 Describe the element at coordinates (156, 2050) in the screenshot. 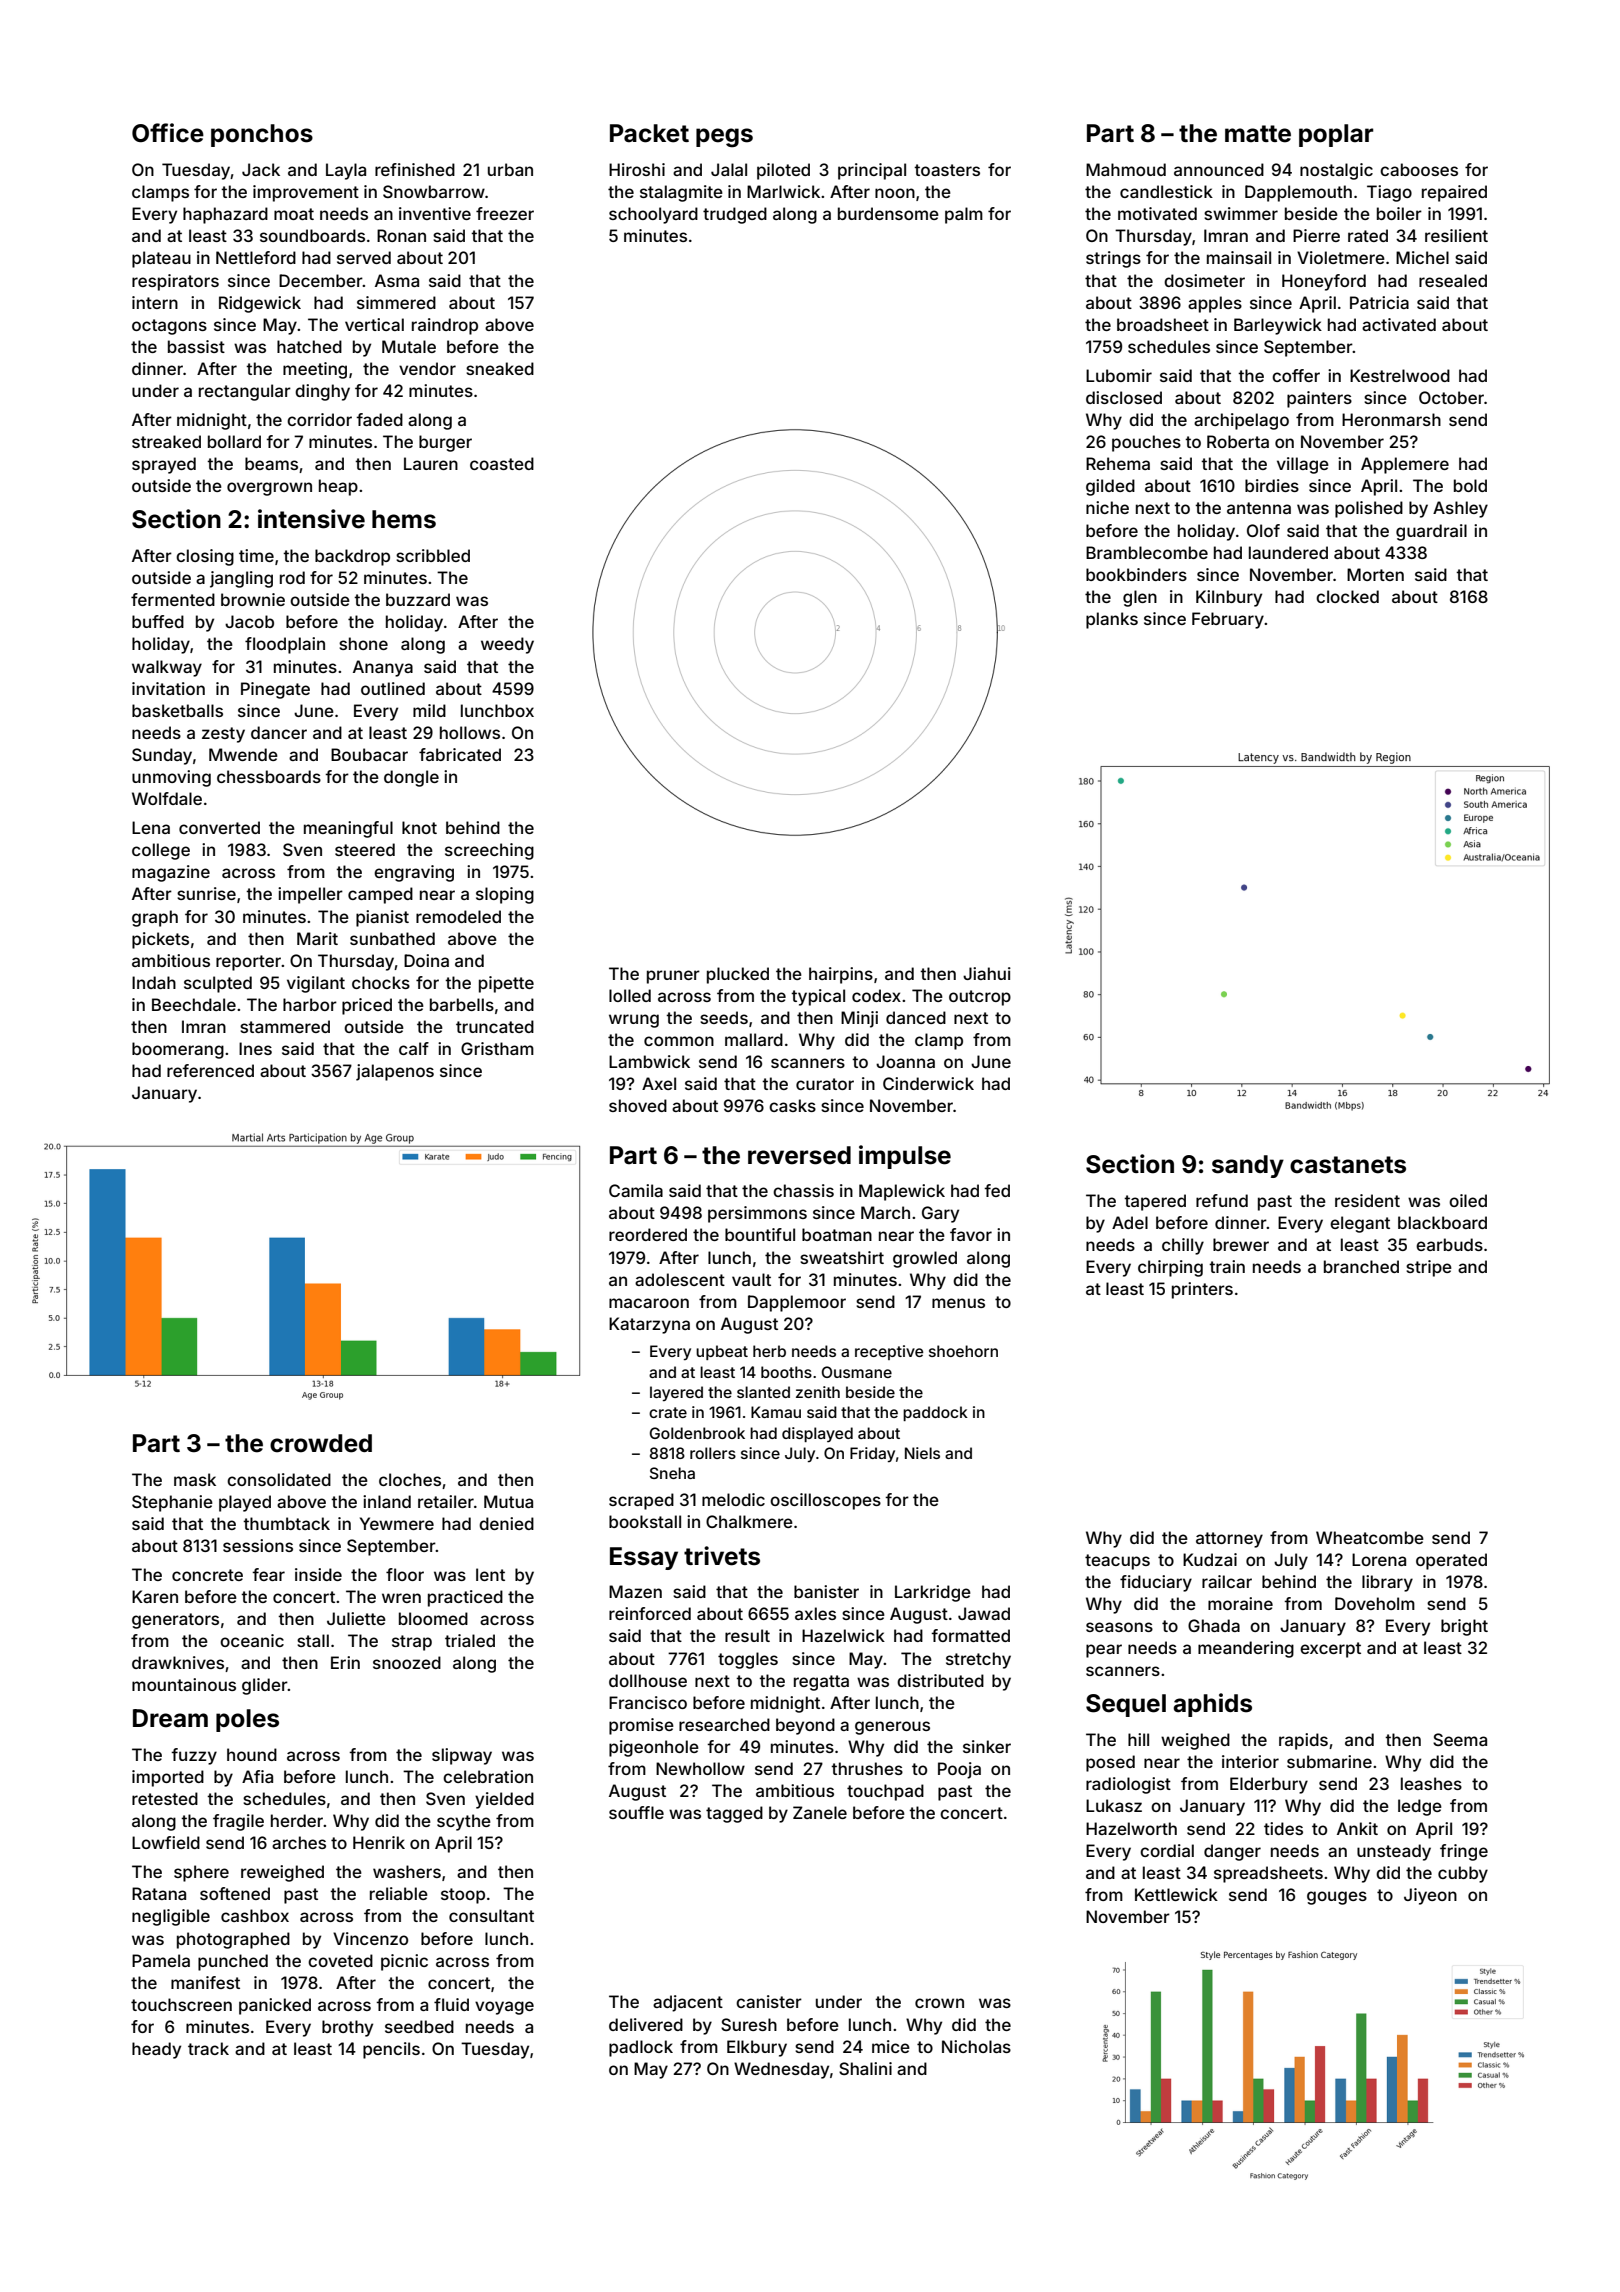

I see `heady` at that location.
